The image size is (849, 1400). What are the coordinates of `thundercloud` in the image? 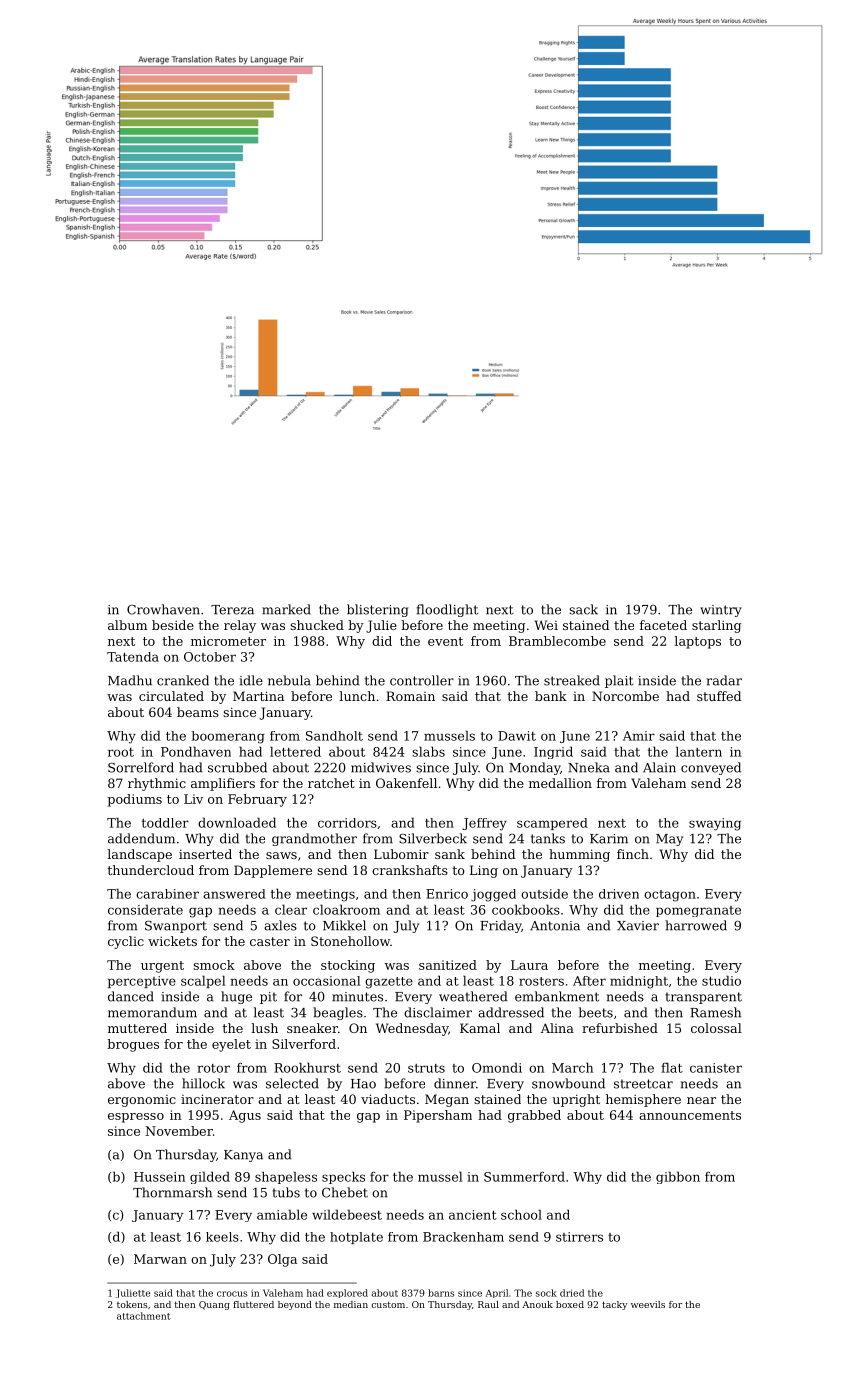 It's located at (150, 870).
